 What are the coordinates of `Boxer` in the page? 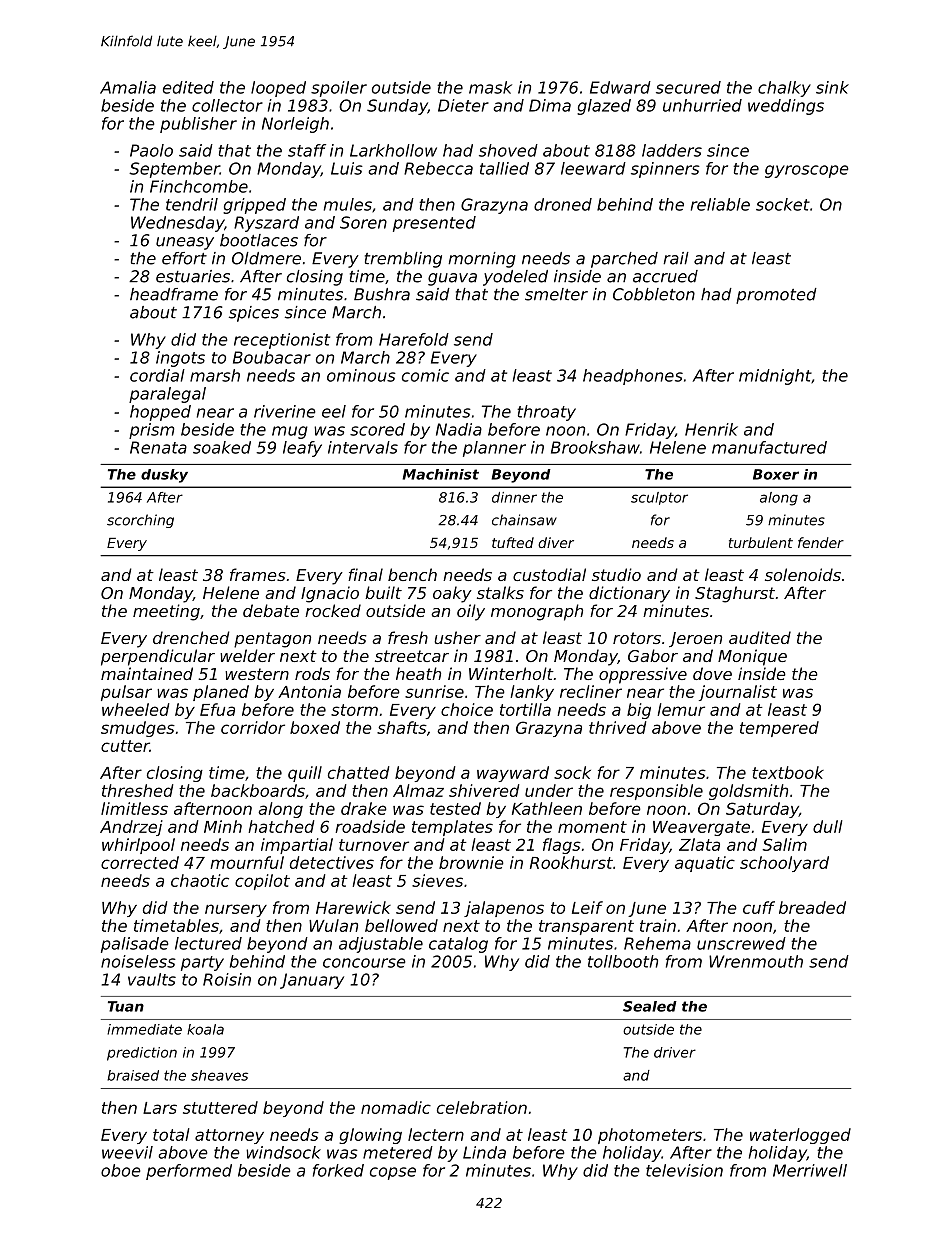 It's located at (776, 474).
